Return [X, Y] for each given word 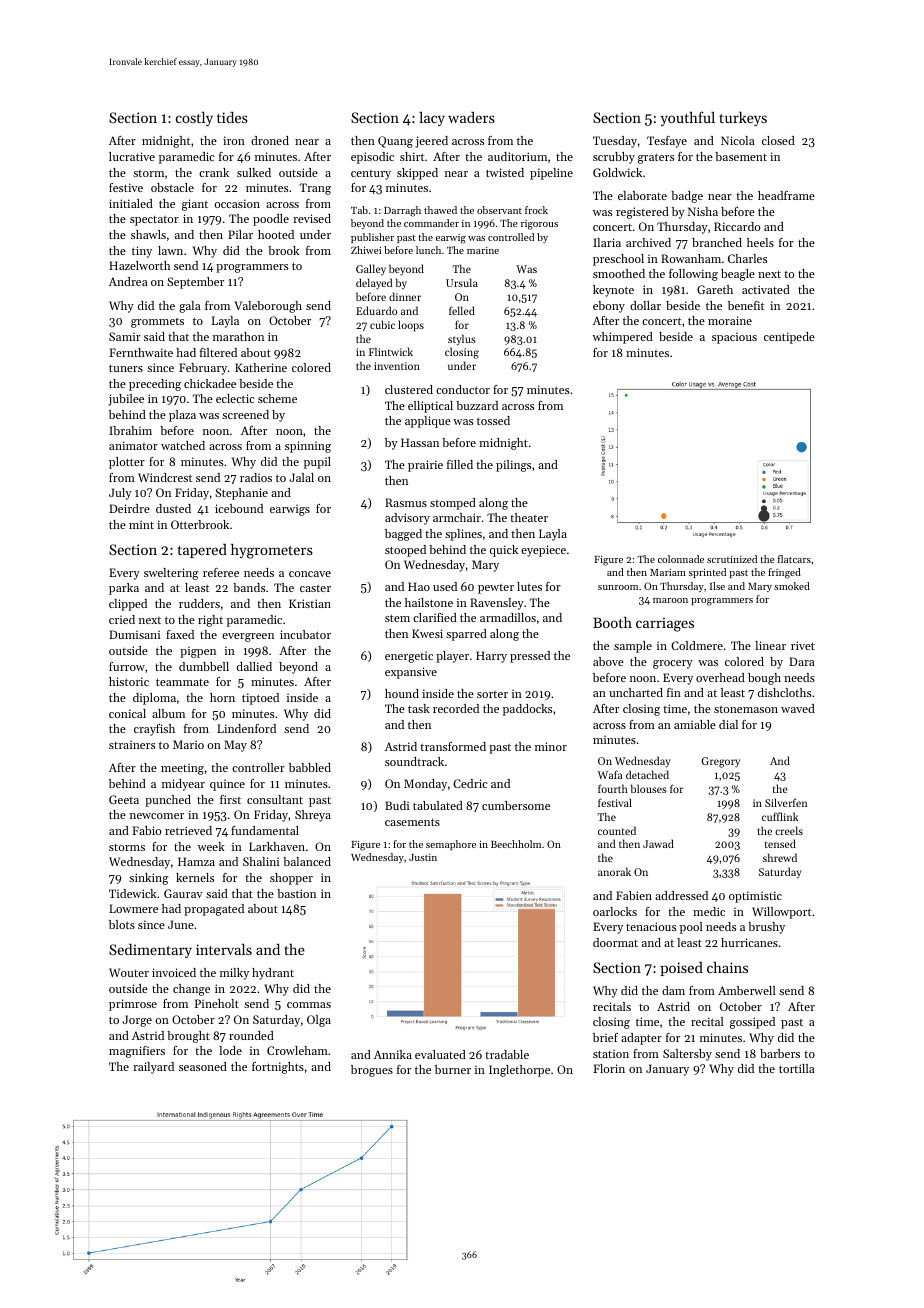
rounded [251, 1035]
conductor [463, 389]
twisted [505, 172]
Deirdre [129, 508]
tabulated [438, 805]
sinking [148, 879]
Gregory [720, 762]
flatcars [794, 559]
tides [232, 117]
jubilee [126, 400]
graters [656, 158]
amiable [695, 724]
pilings [513, 466]
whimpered [623, 338]
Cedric [470, 783]
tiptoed [260, 699]
